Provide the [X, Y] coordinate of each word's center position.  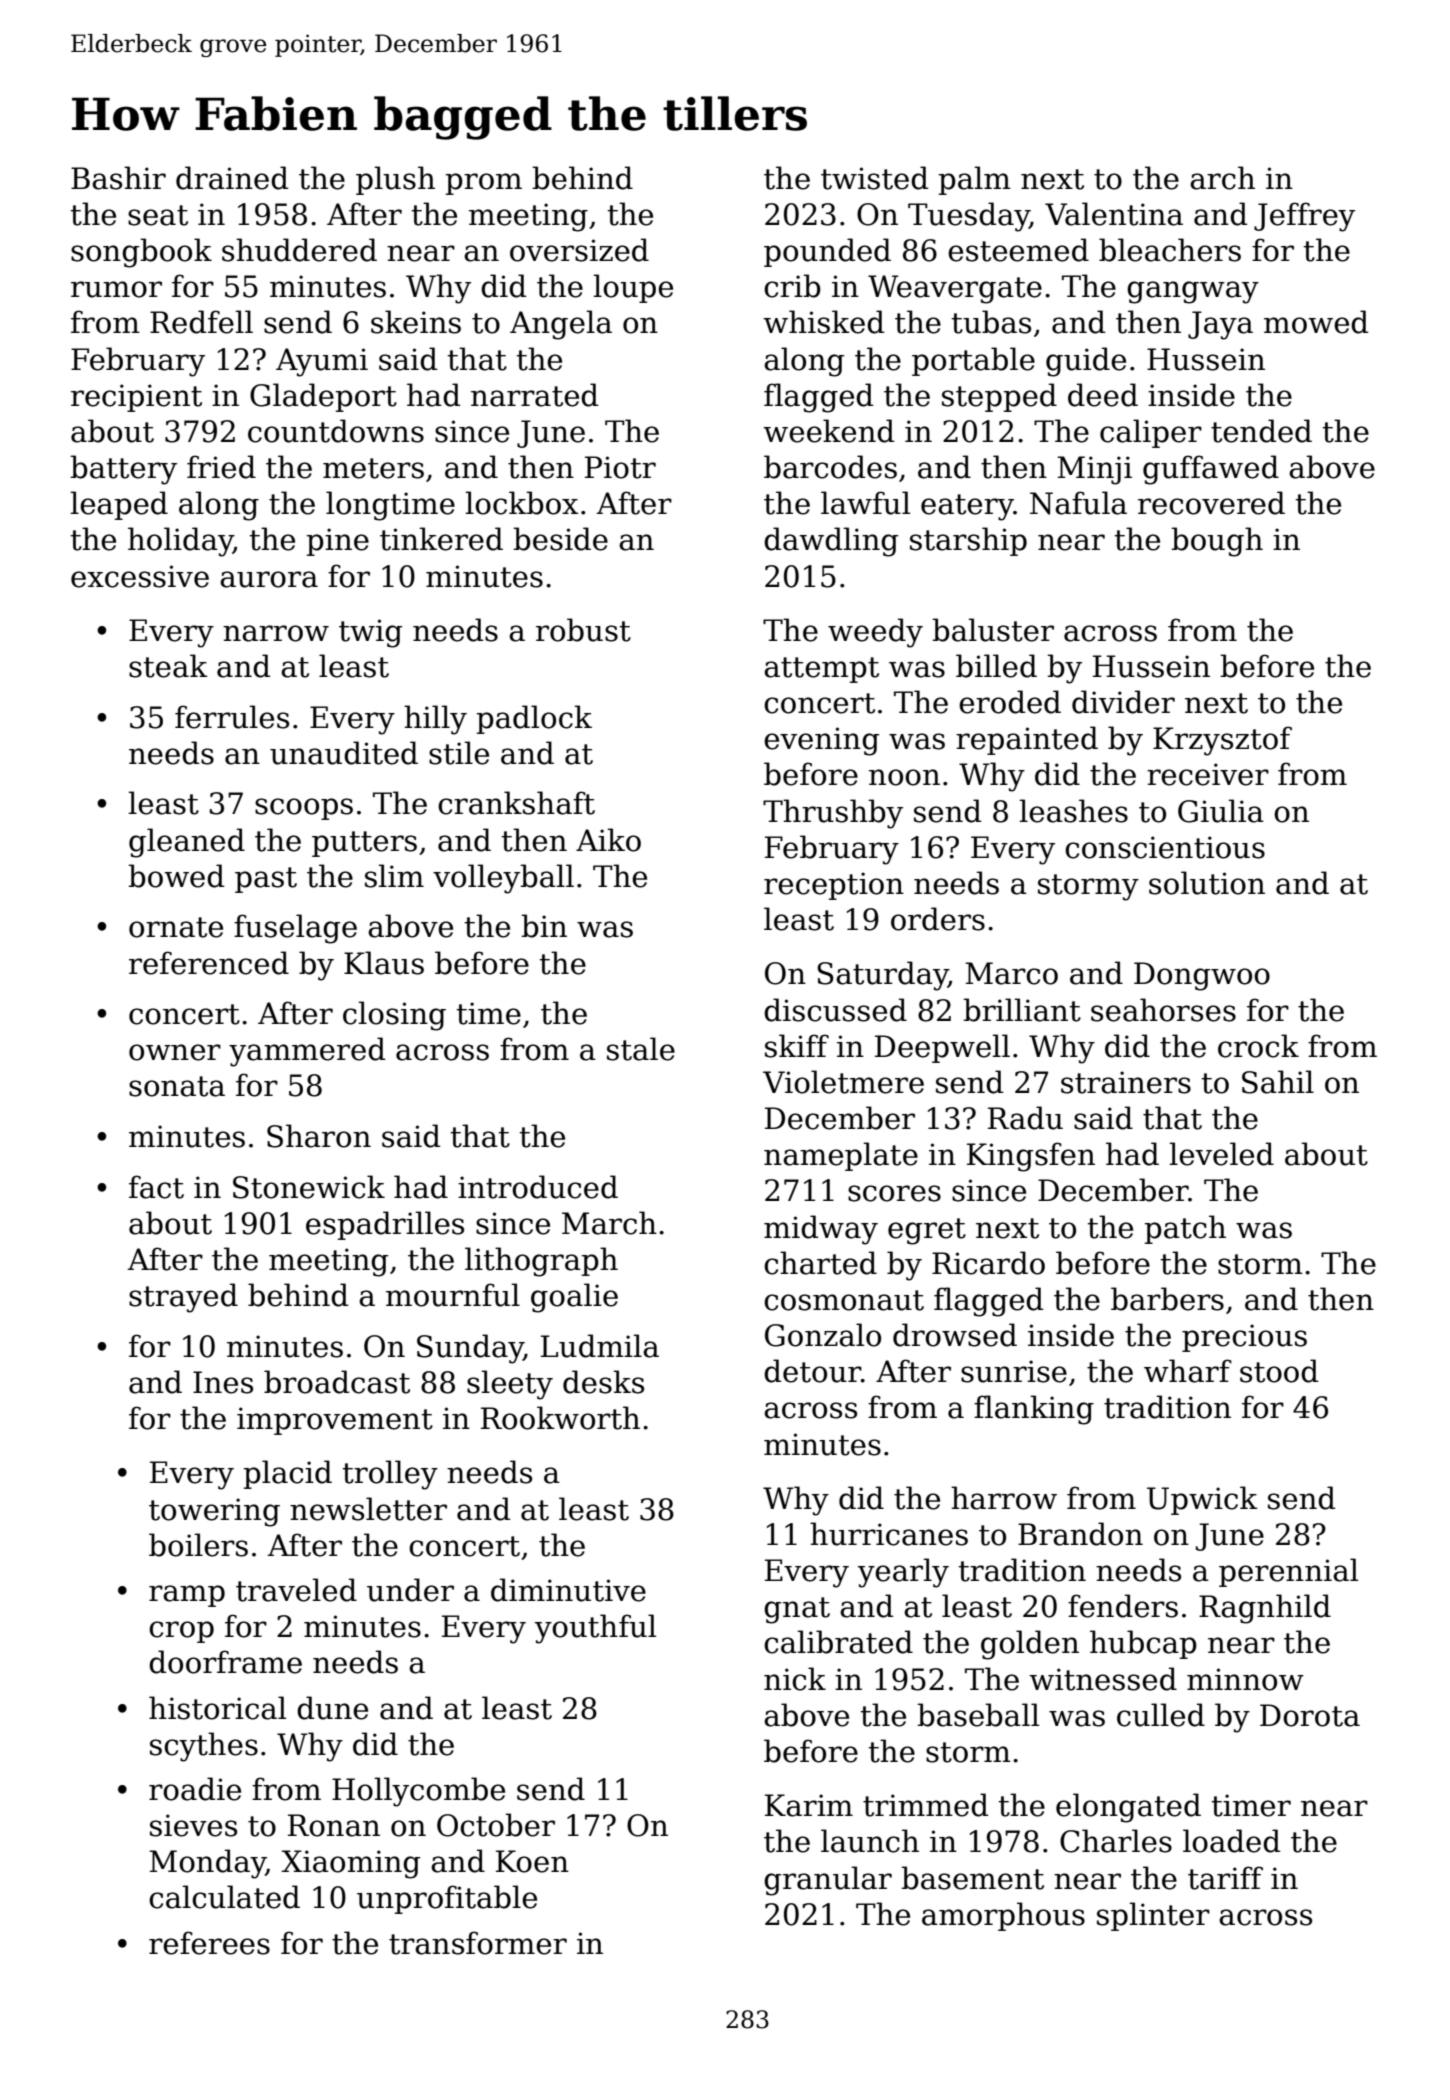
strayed [183, 1298]
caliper [1151, 433]
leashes [1073, 811]
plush [395, 180]
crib [792, 286]
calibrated [838, 1642]
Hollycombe [418, 1792]
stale [641, 1049]
